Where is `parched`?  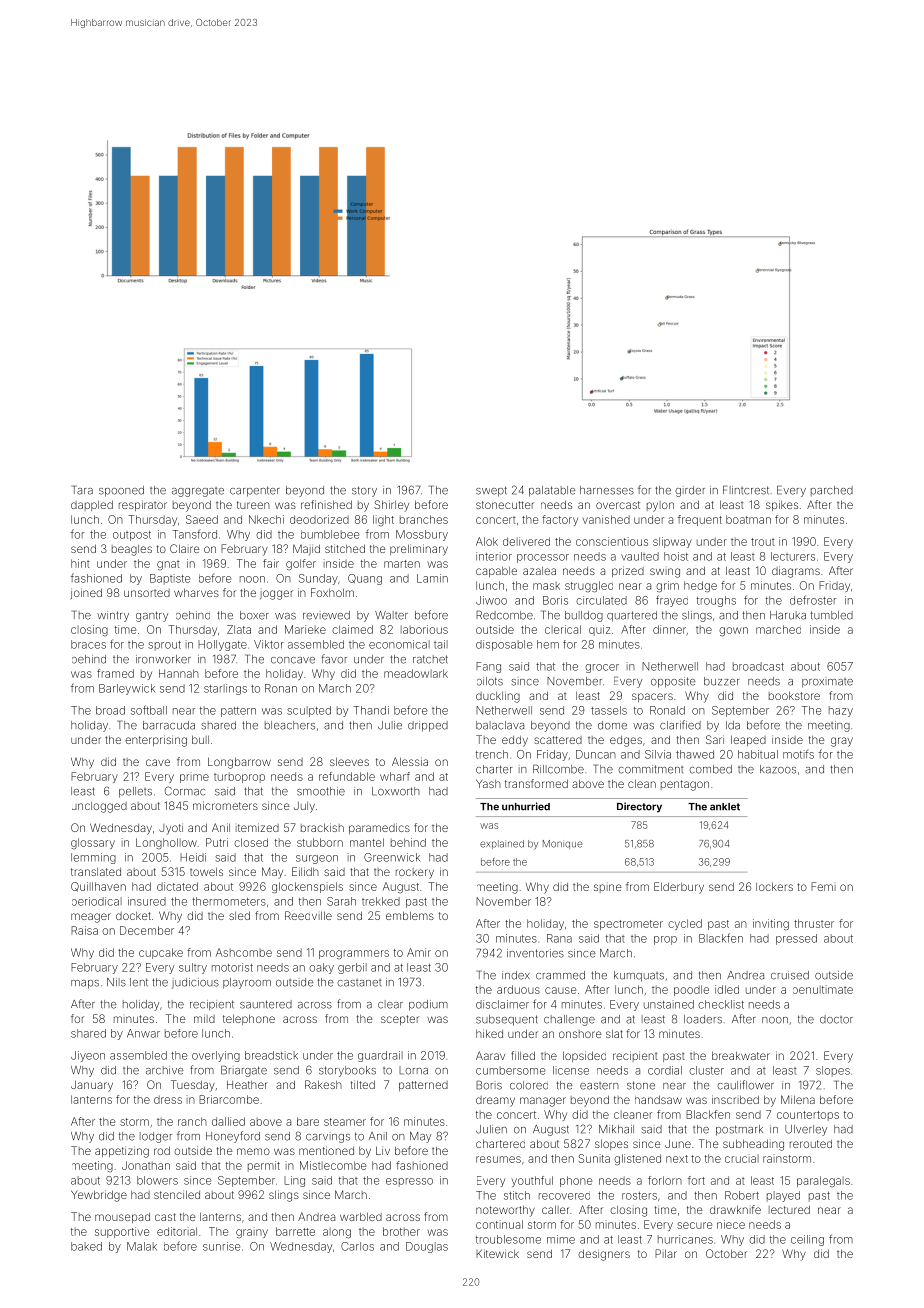
parched is located at coordinates (832, 491).
